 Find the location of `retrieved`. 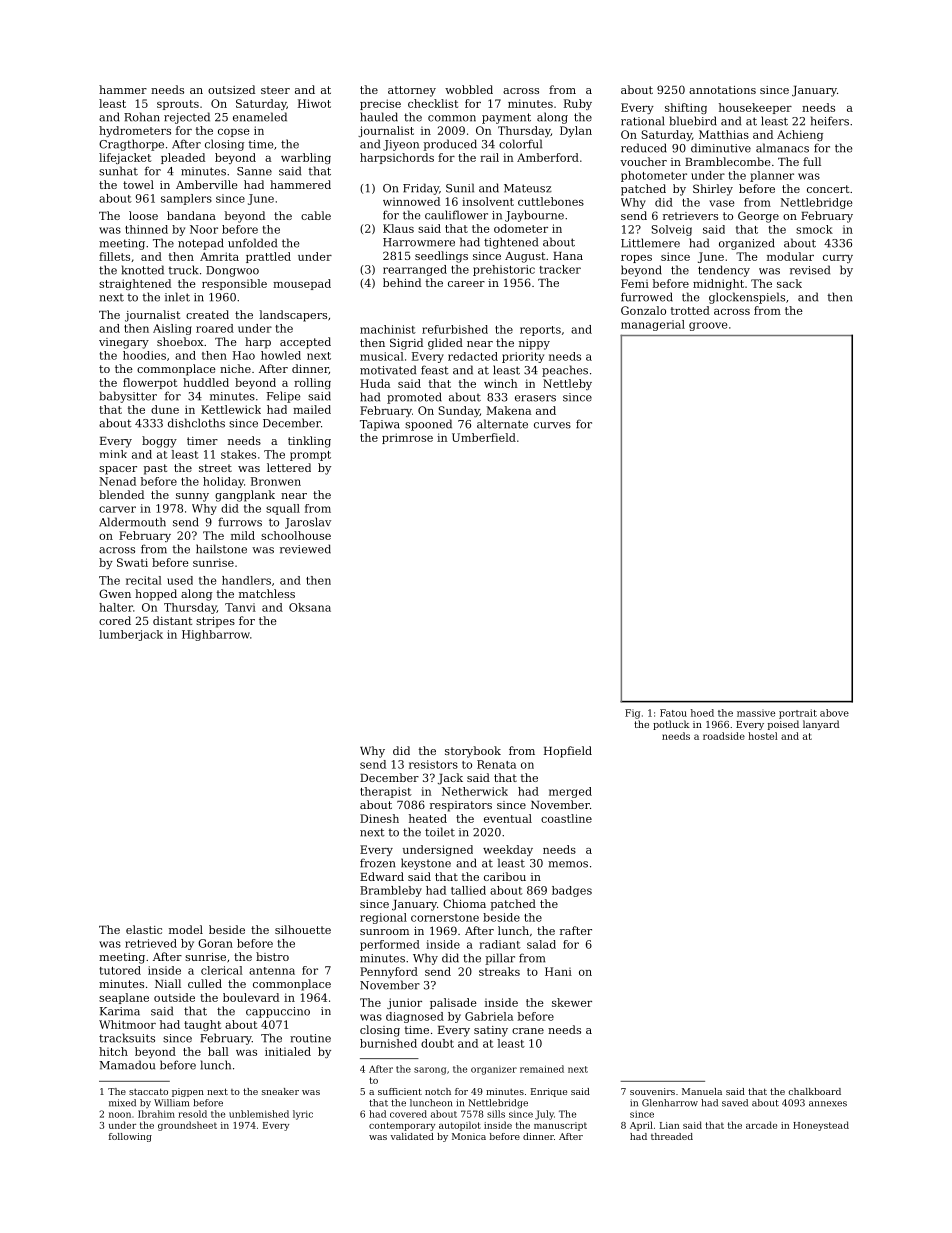

retrieved is located at coordinates (151, 943).
